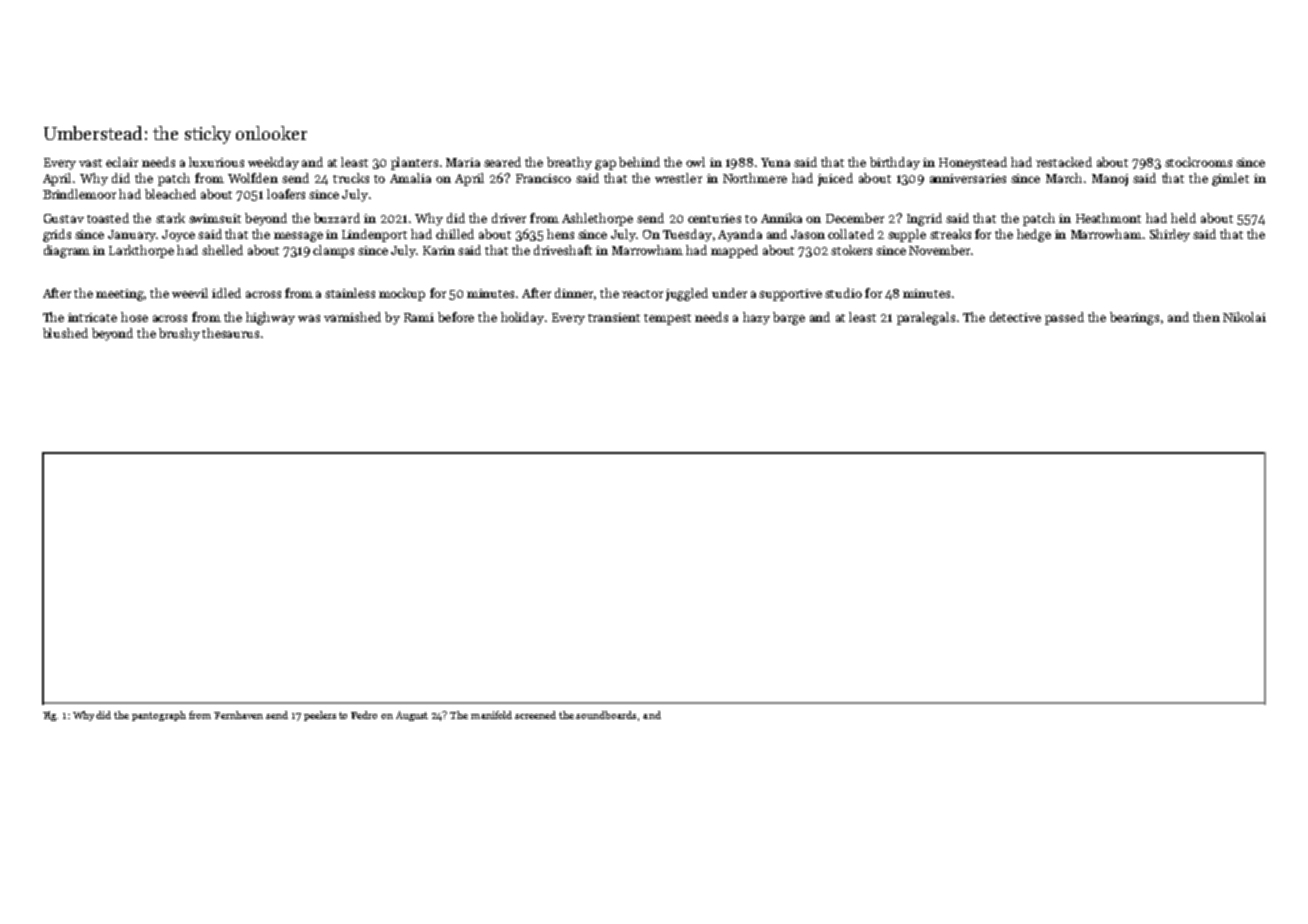 This document has height=924, width=1308. I want to click on breathy, so click(569, 163).
